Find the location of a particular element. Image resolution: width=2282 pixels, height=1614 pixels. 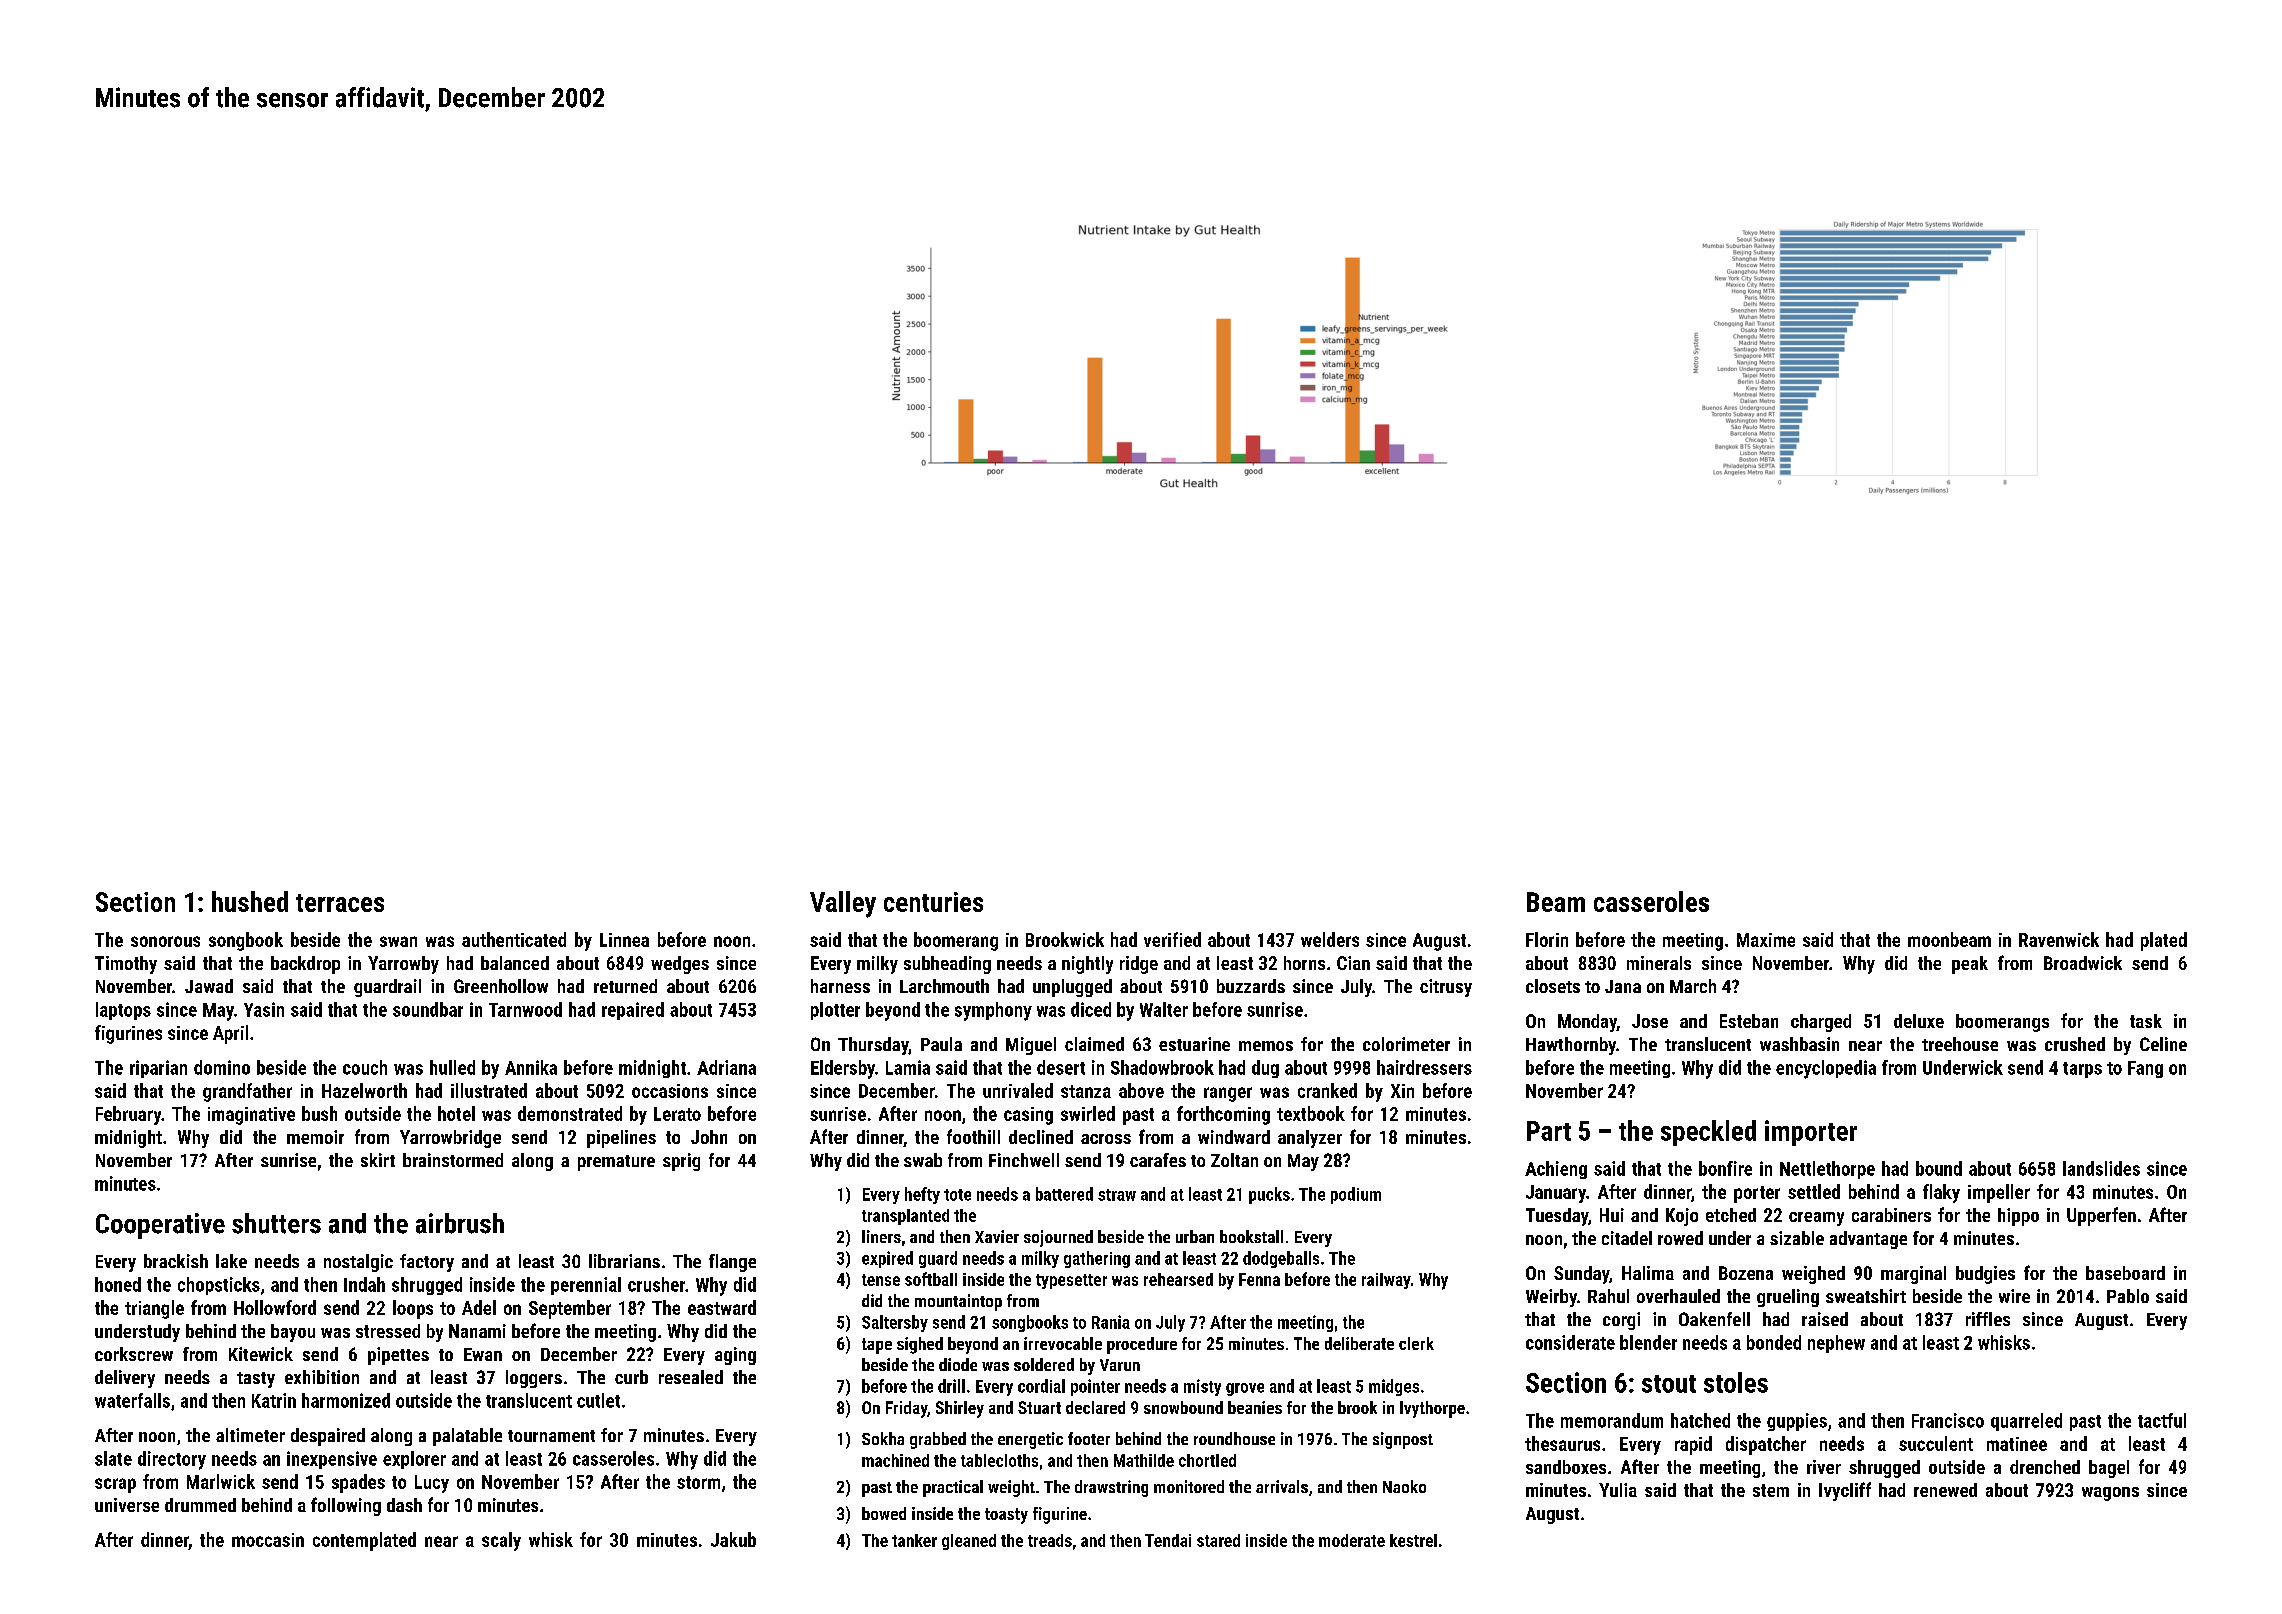

tactful is located at coordinates (2162, 1420).
